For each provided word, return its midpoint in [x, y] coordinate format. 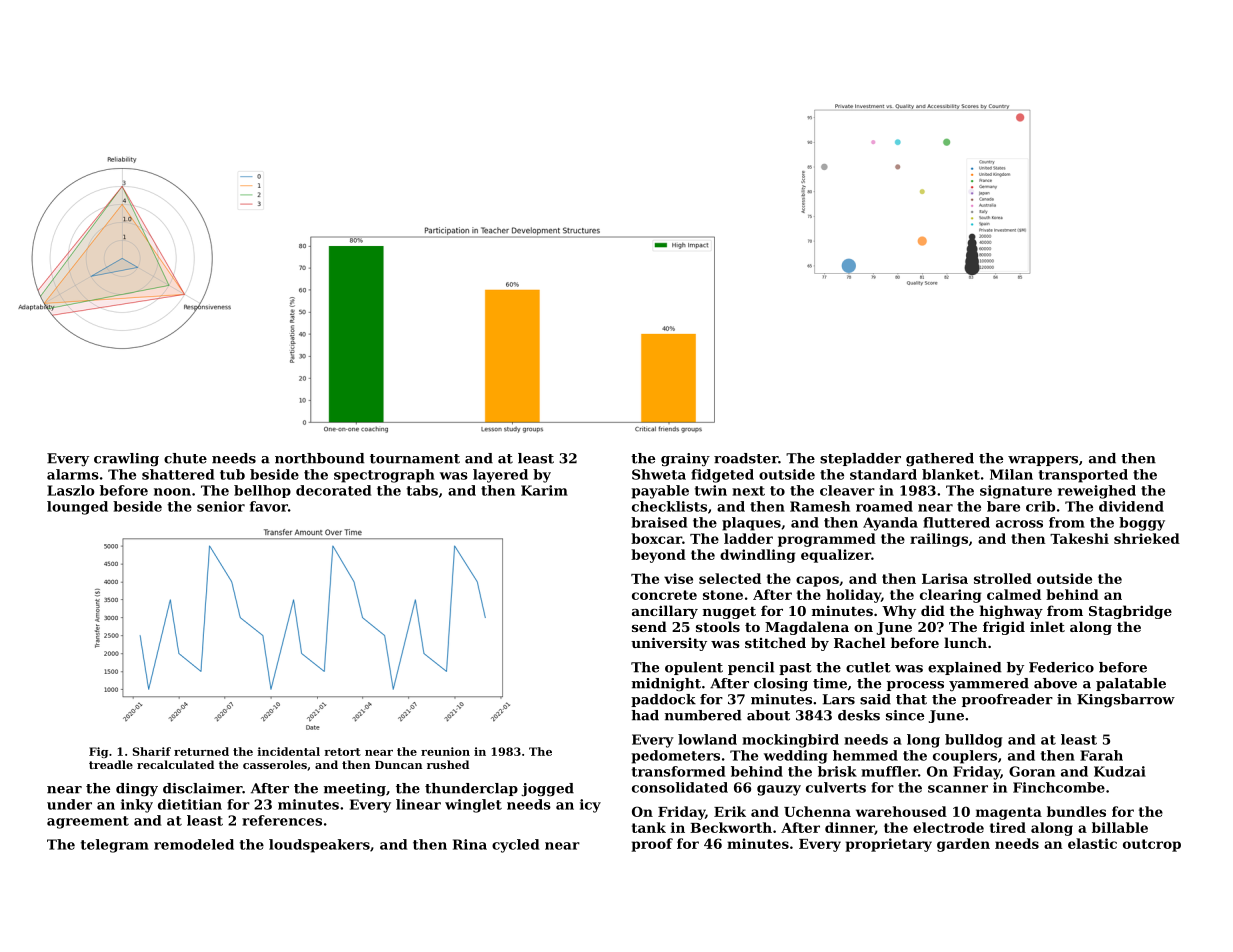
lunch [965, 642]
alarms [73, 474]
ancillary [665, 612]
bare [1003, 506]
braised [659, 522]
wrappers [1043, 461]
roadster [746, 458]
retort [342, 752]
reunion [445, 751]
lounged [77, 508]
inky [137, 806]
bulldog [974, 741]
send [649, 626]
